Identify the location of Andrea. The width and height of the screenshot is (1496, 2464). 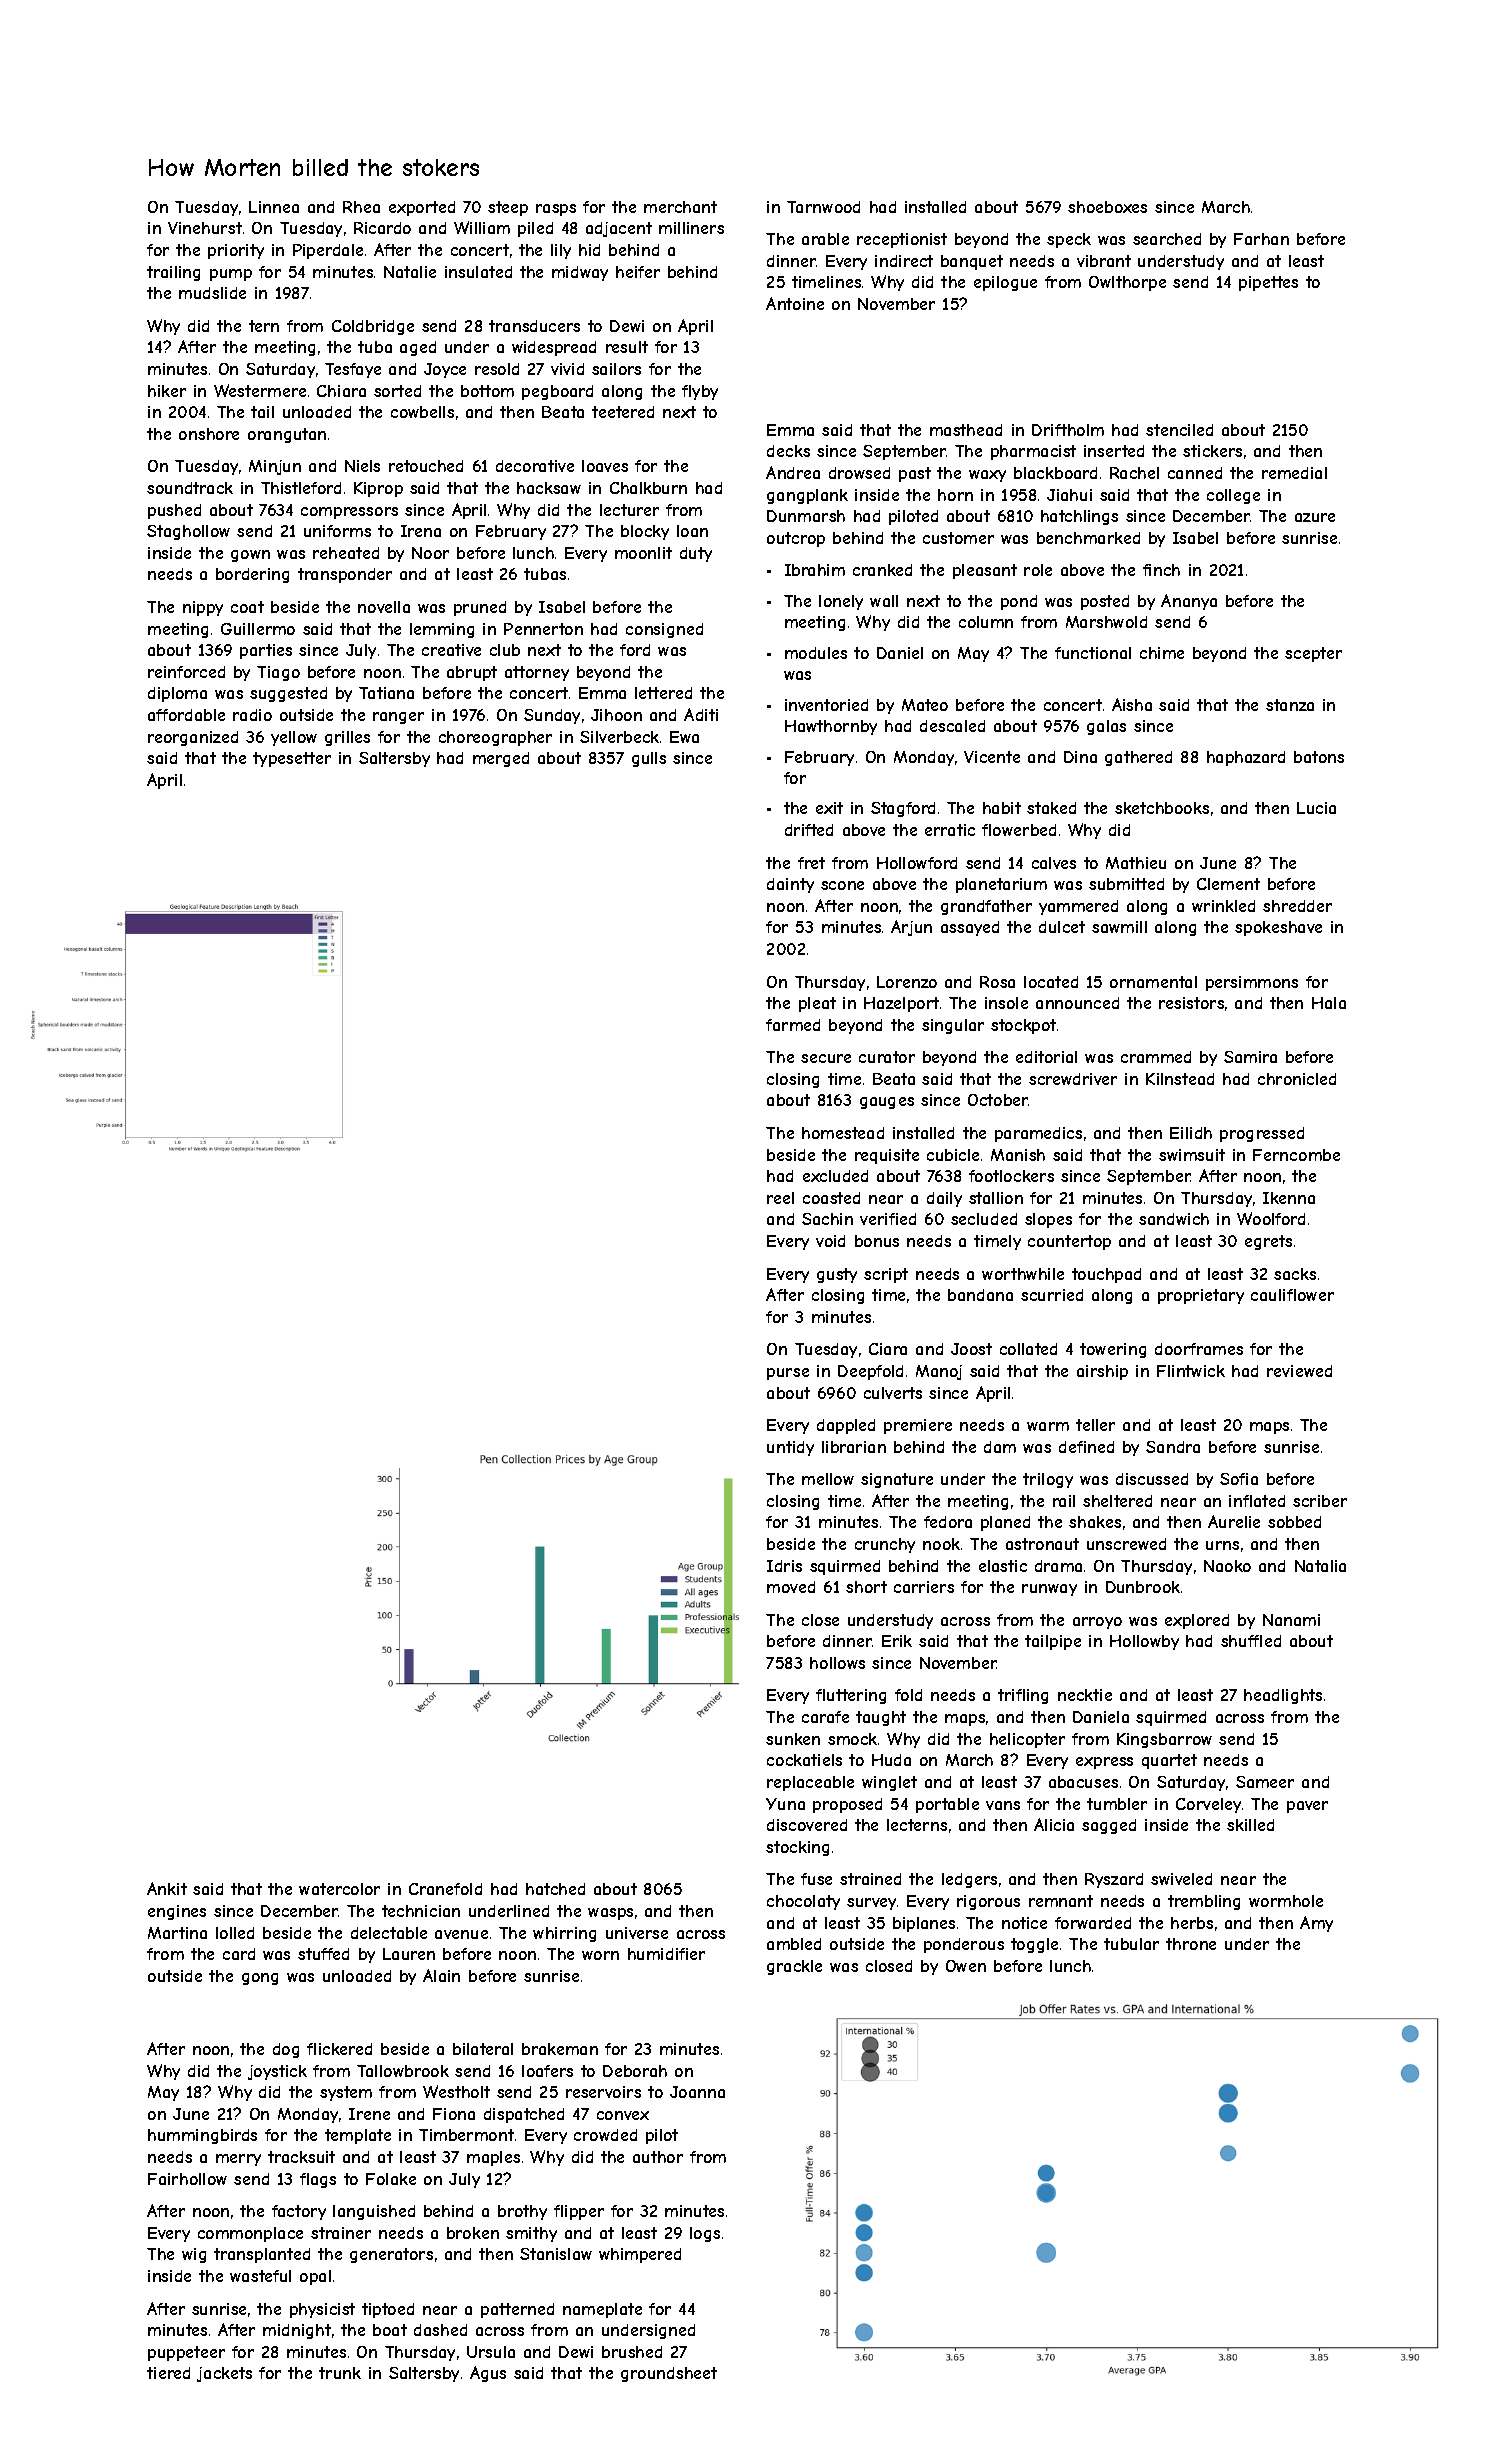
(793, 472).
